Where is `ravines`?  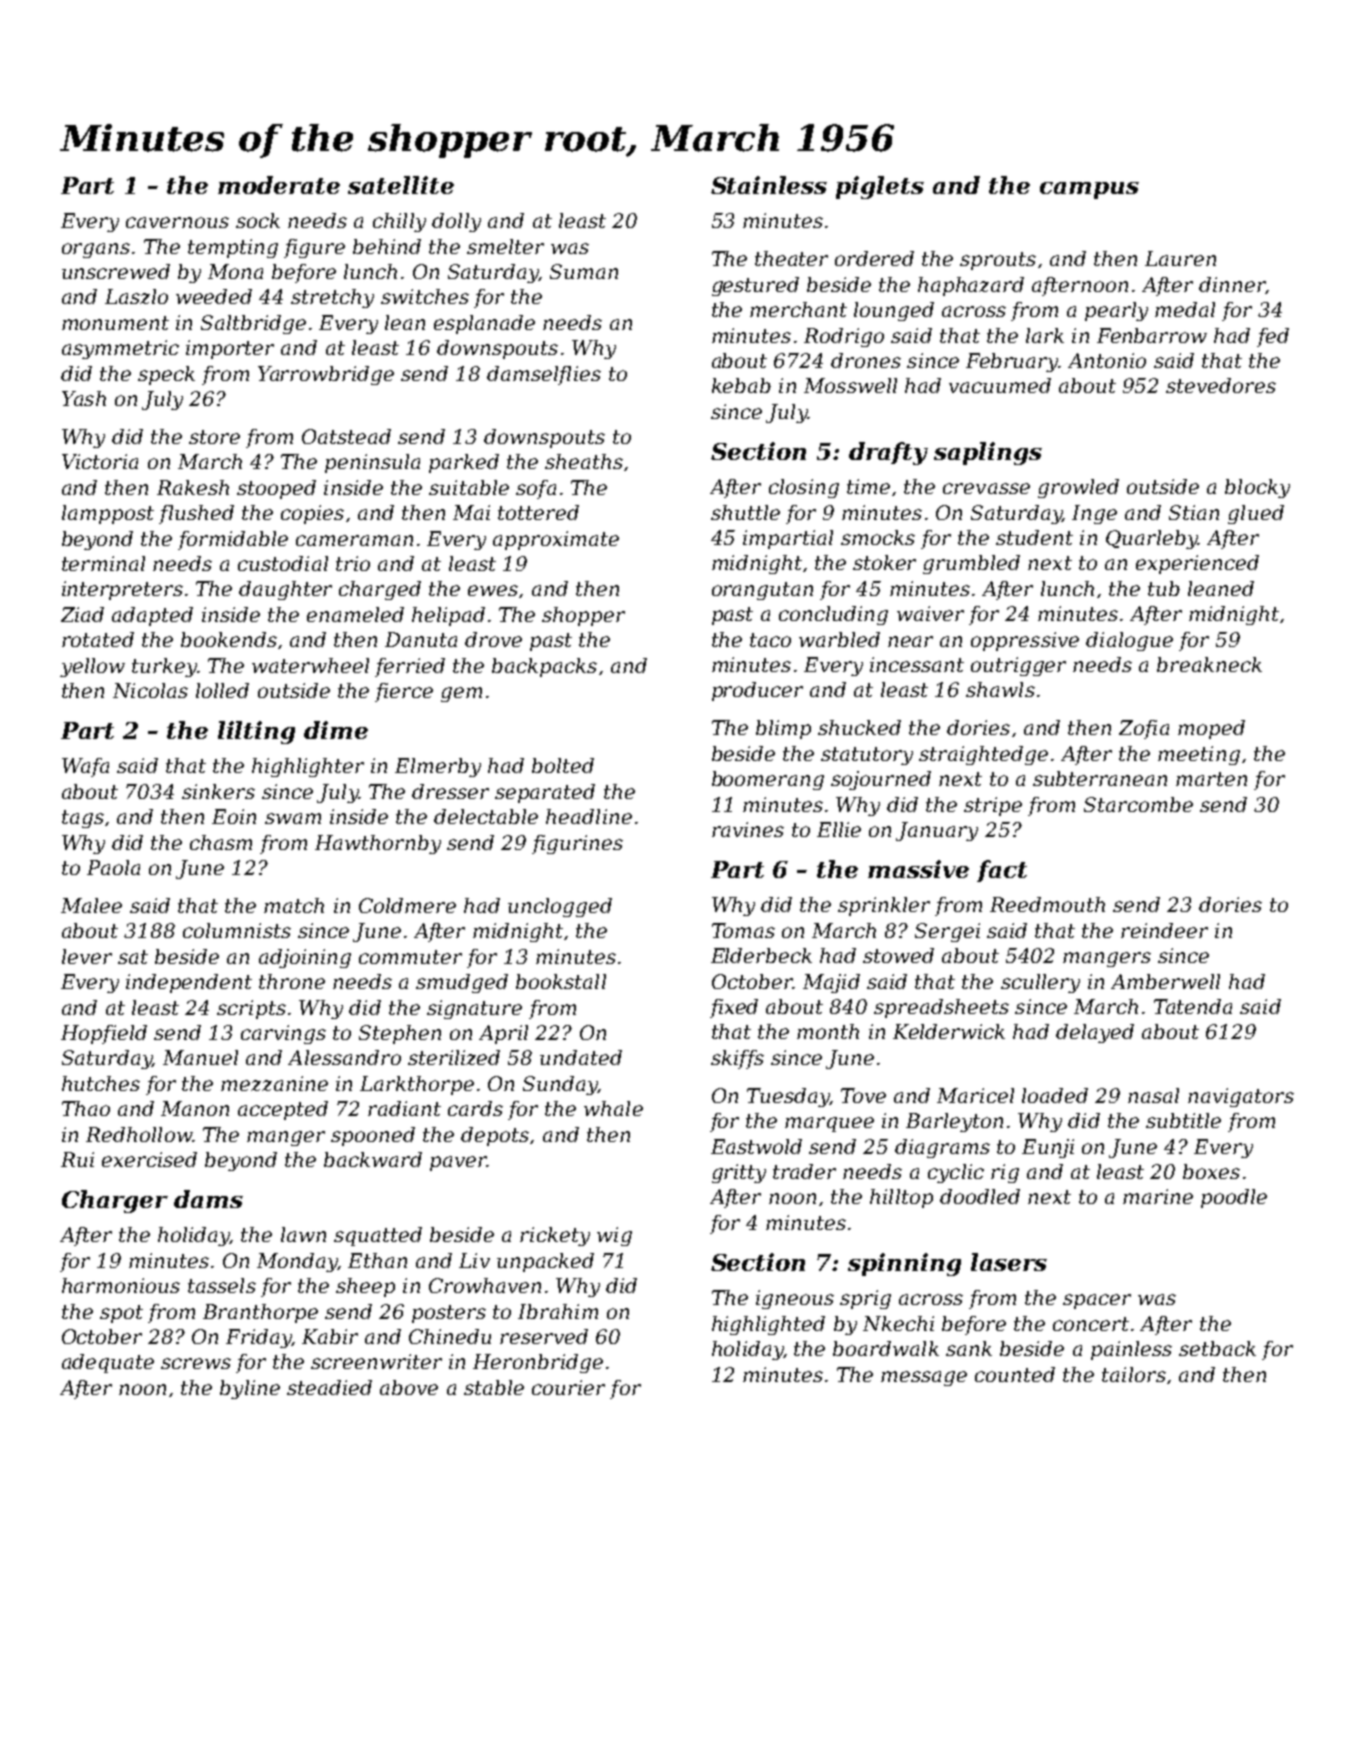 ravines is located at coordinates (748, 829).
